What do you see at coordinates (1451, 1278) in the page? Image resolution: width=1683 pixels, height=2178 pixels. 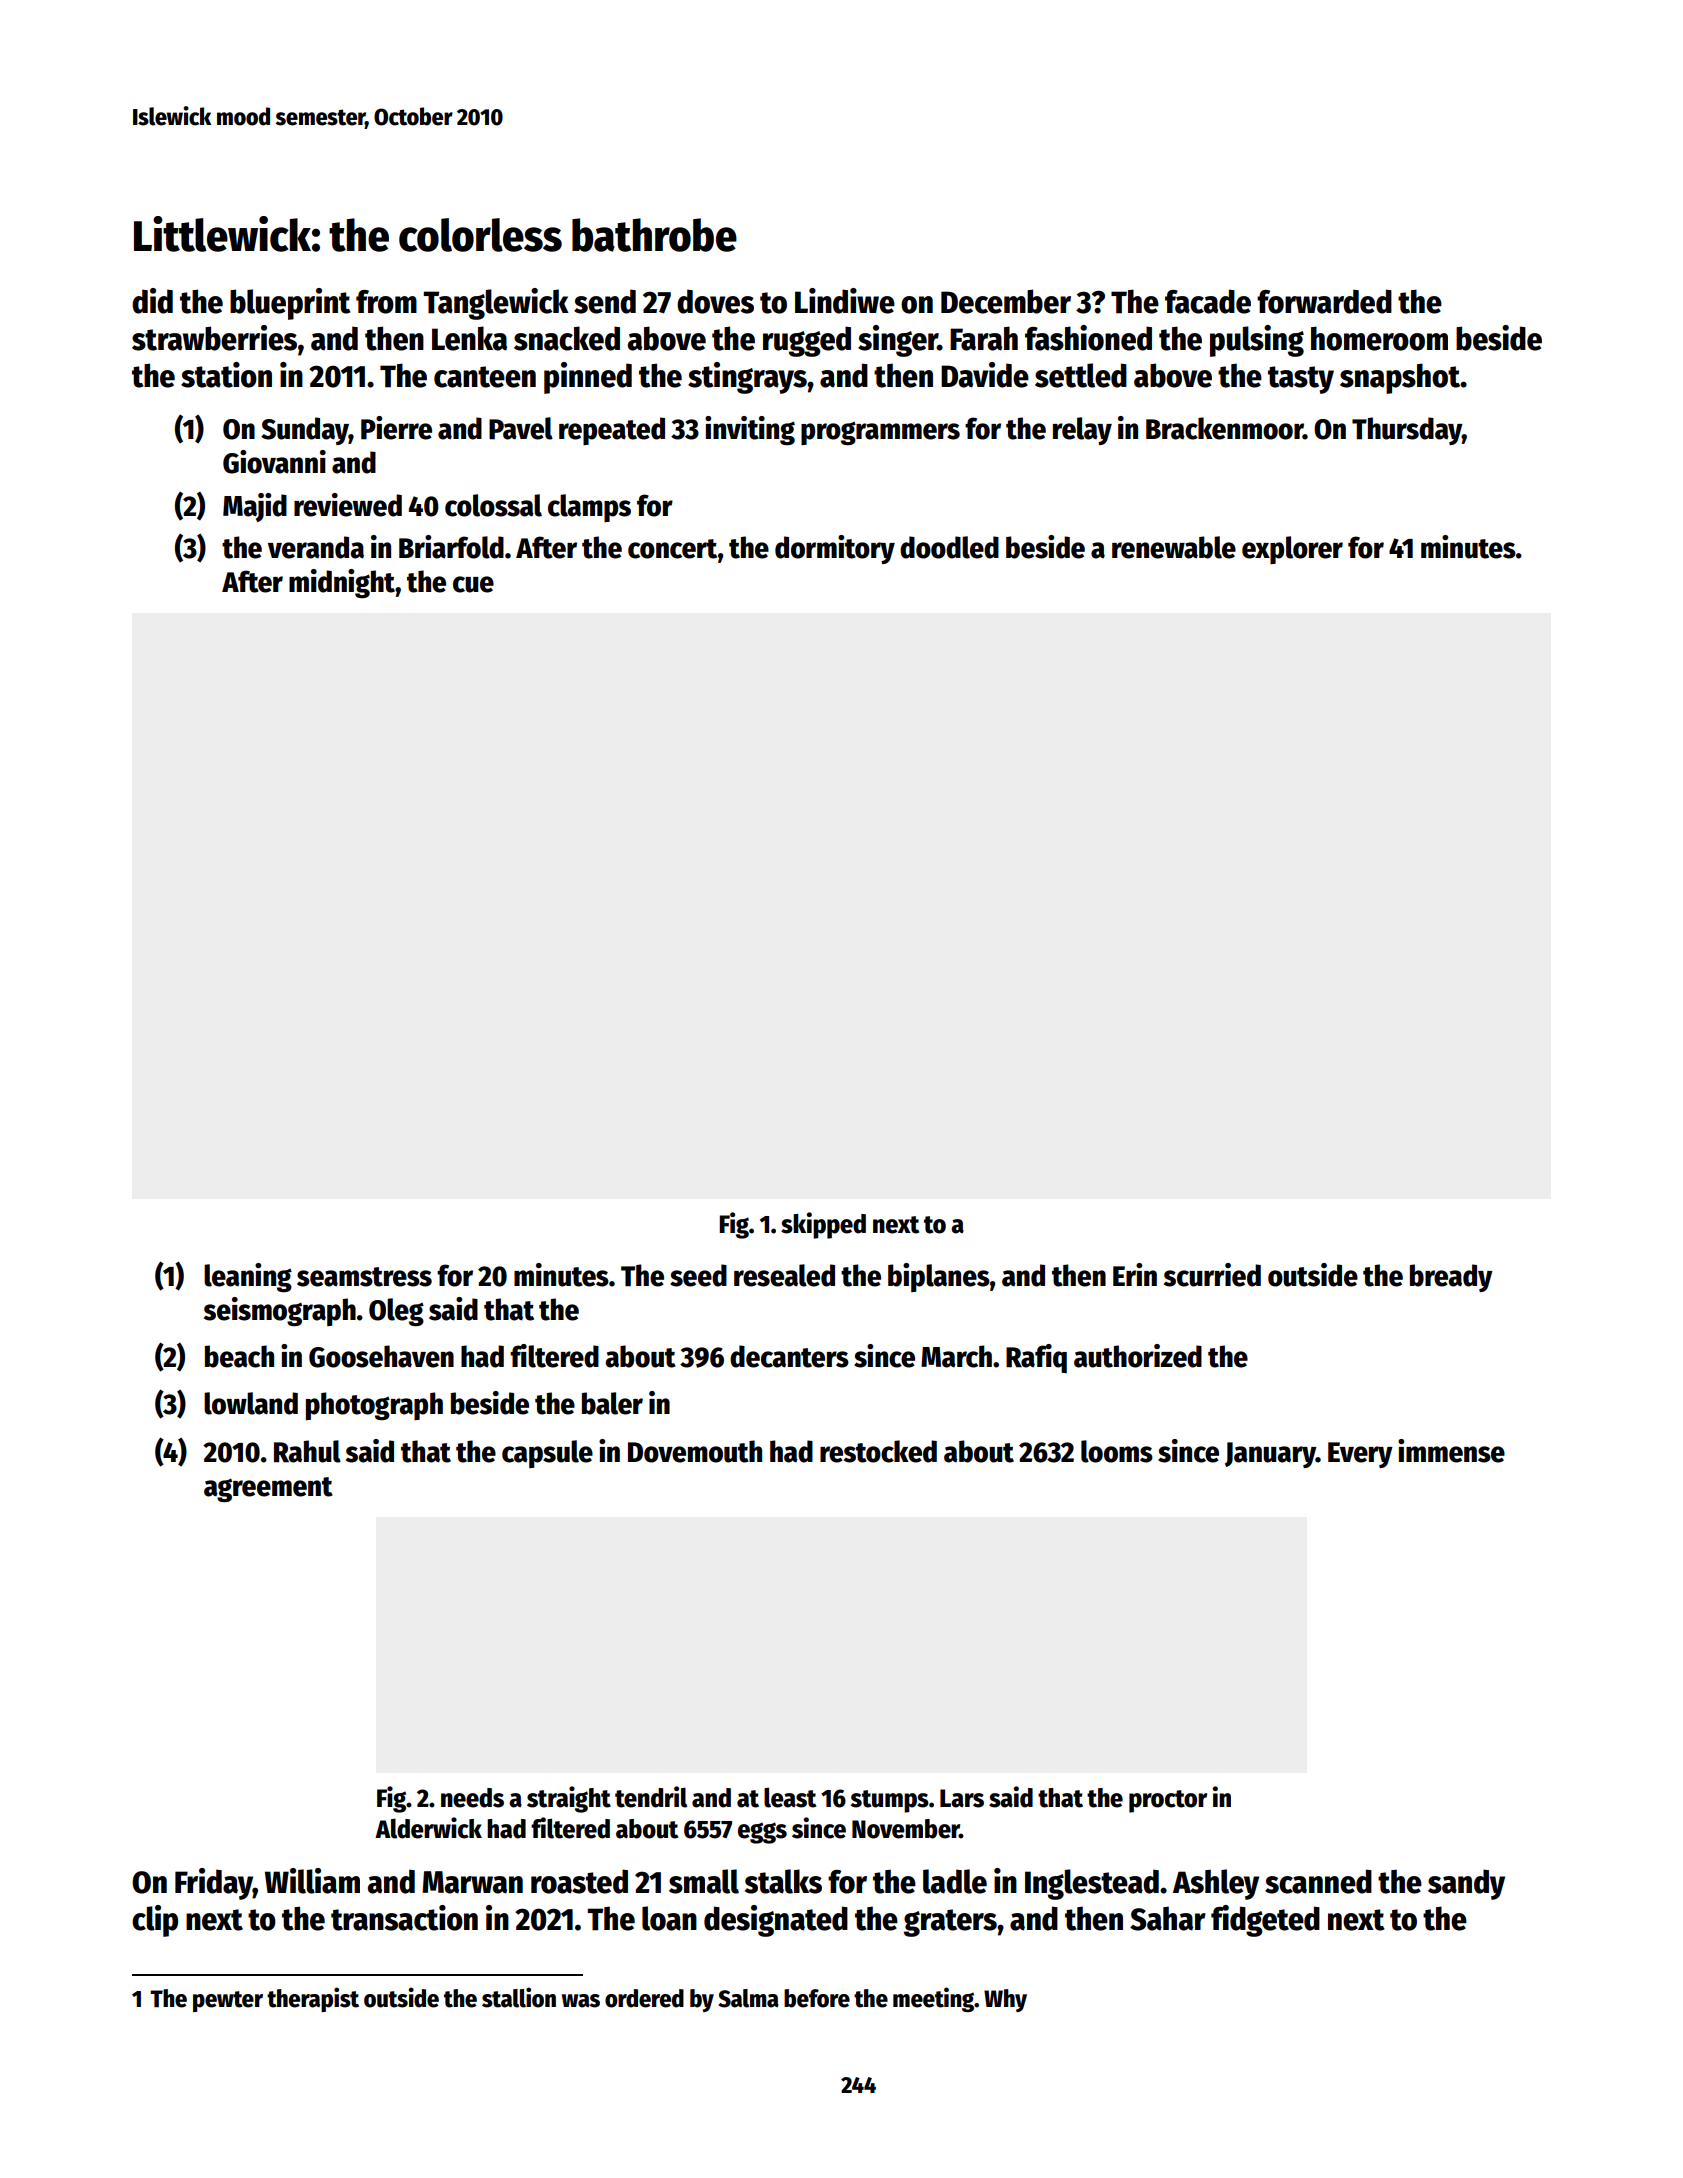 I see `bready` at bounding box center [1451, 1278].
